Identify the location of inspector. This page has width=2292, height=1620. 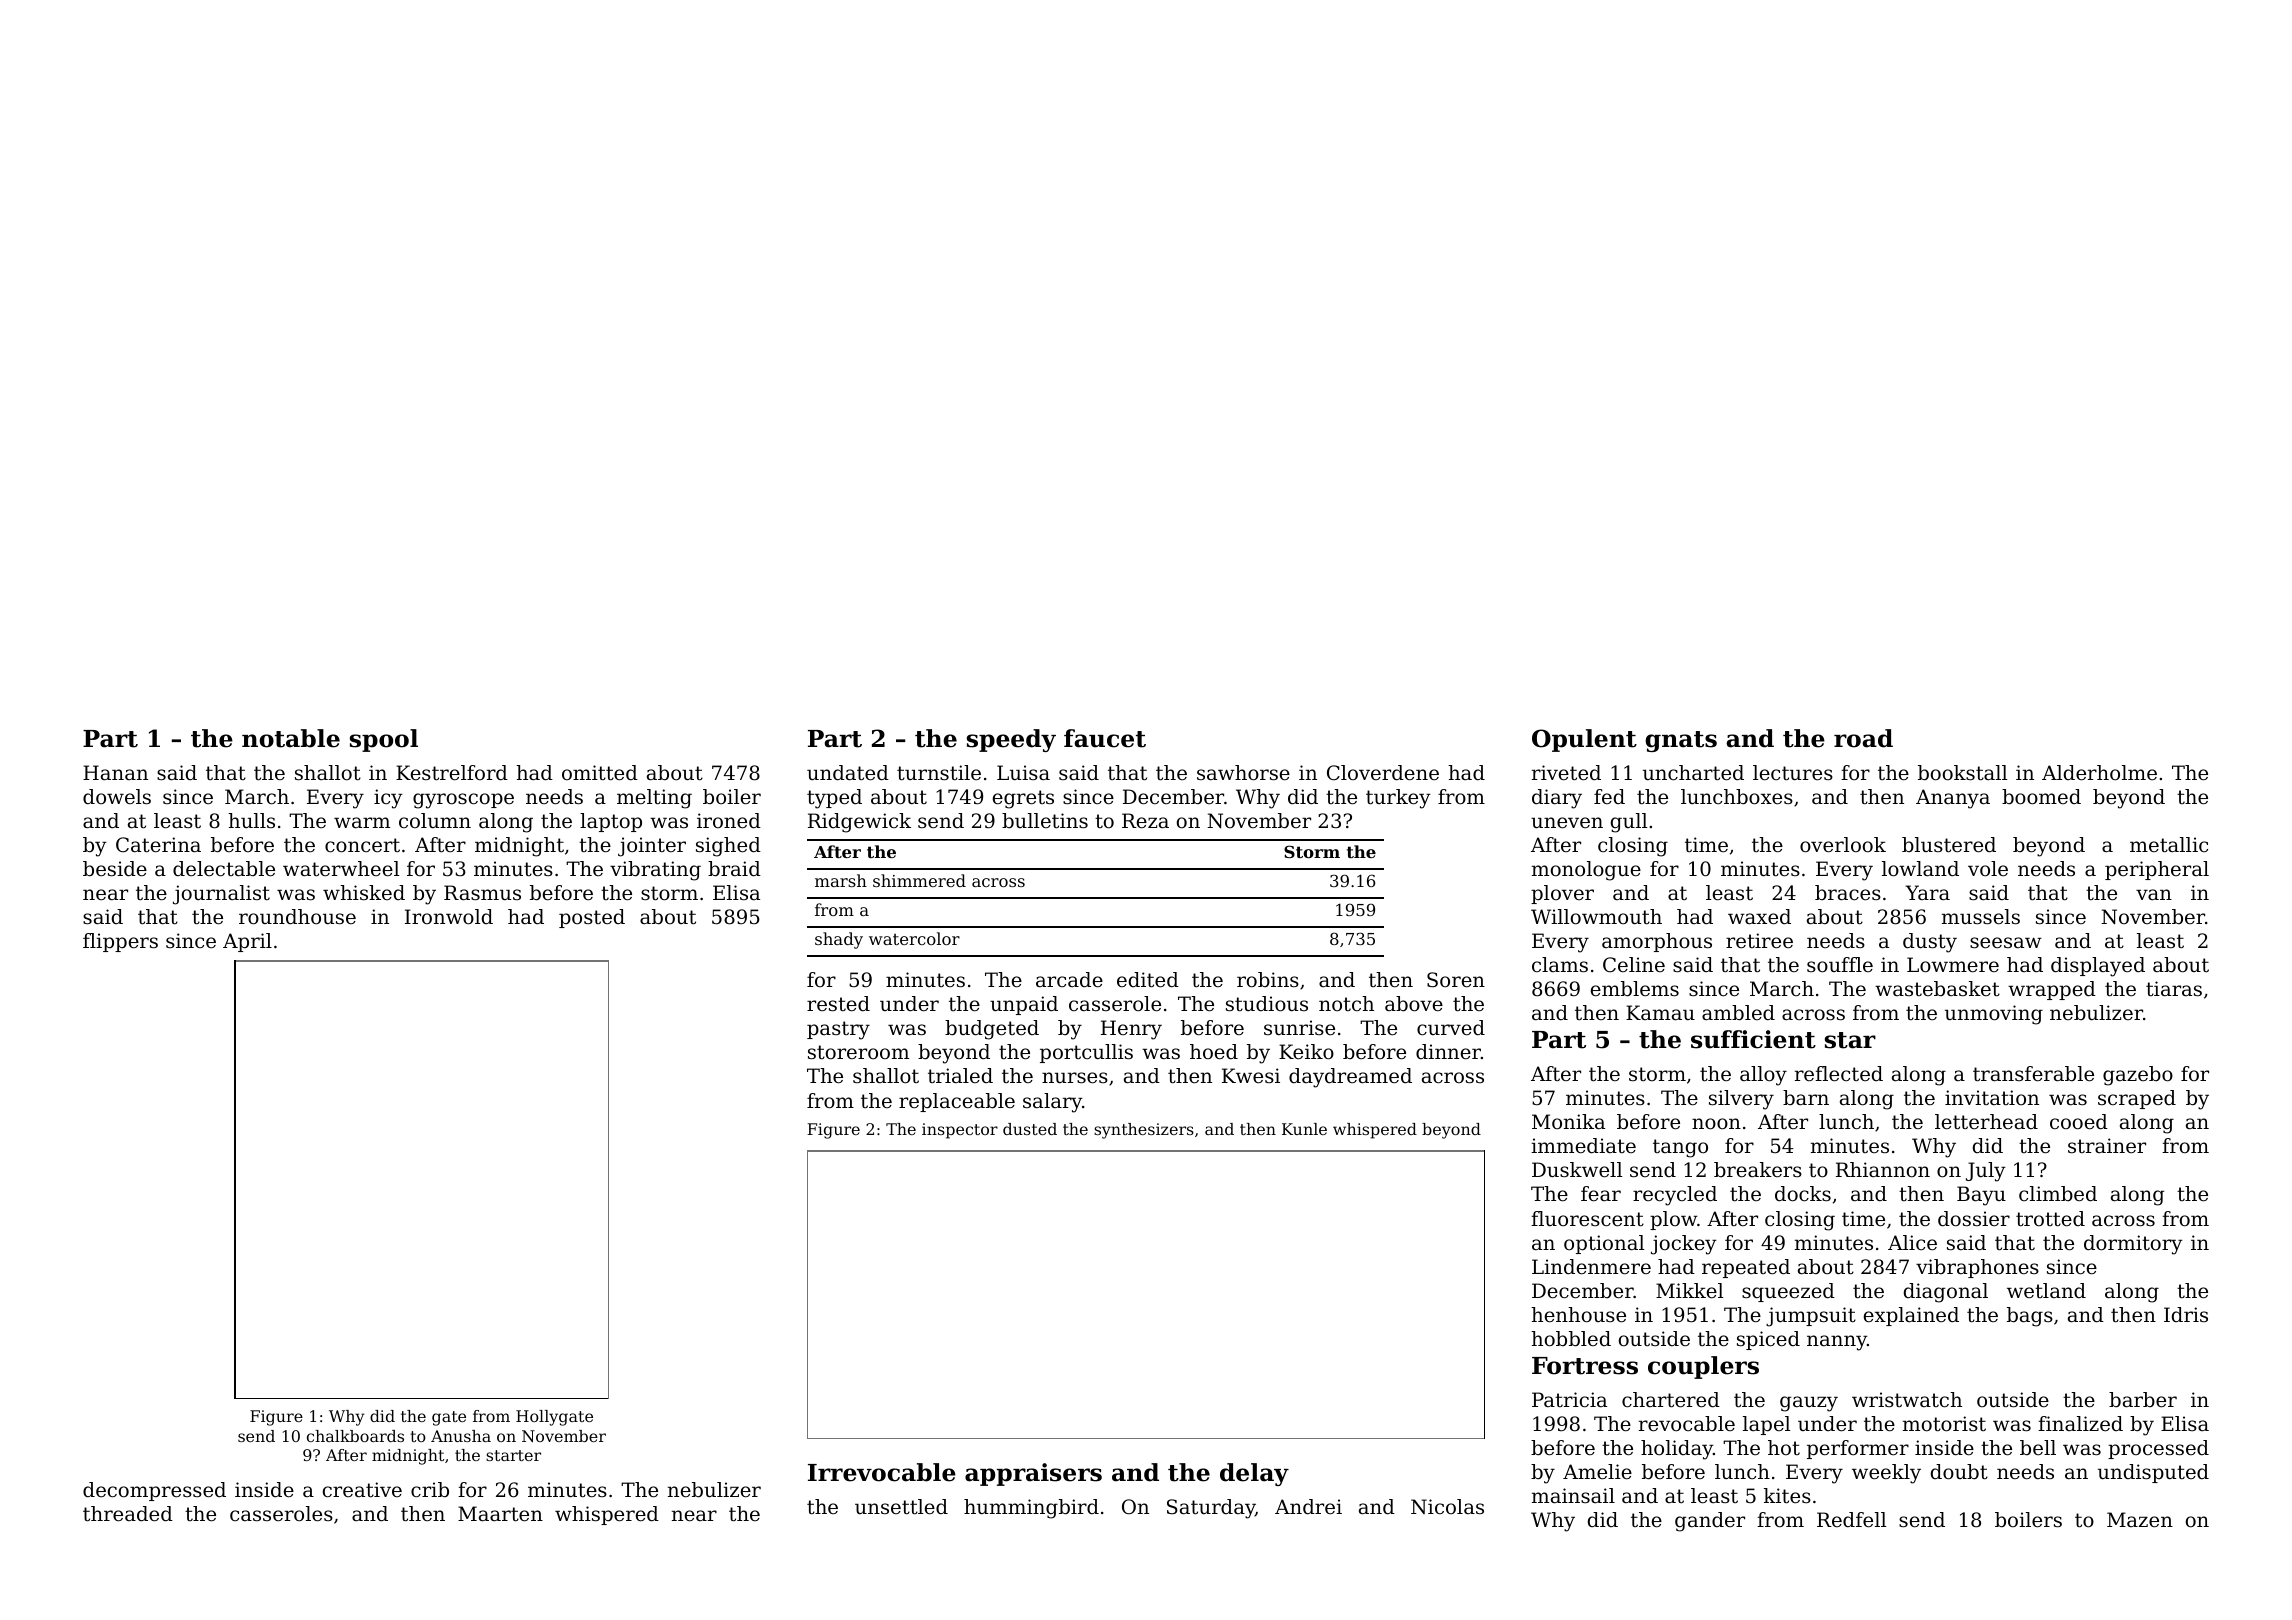
(960, 1131).
